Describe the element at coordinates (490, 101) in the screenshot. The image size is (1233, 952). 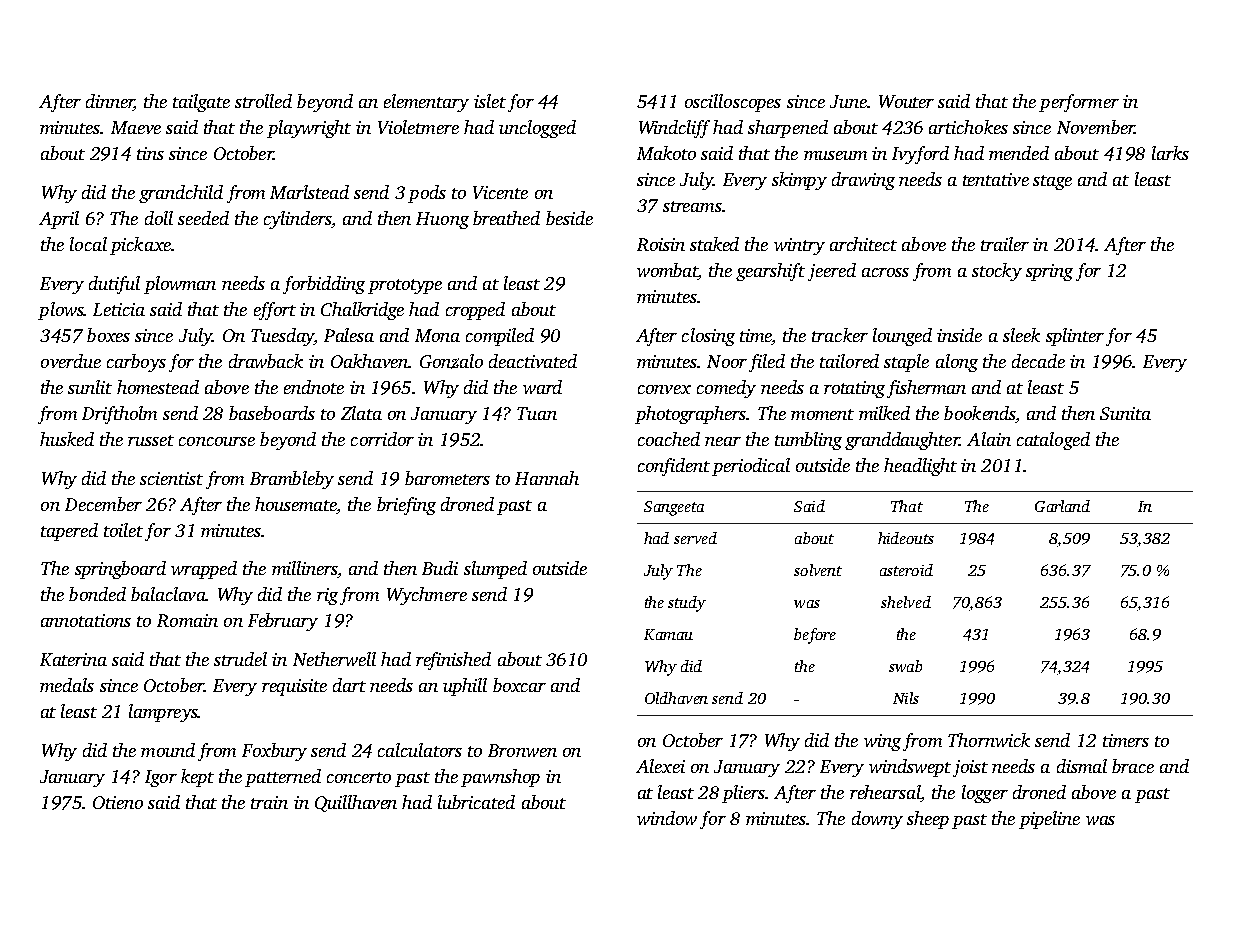
I see `islet` at that location.
